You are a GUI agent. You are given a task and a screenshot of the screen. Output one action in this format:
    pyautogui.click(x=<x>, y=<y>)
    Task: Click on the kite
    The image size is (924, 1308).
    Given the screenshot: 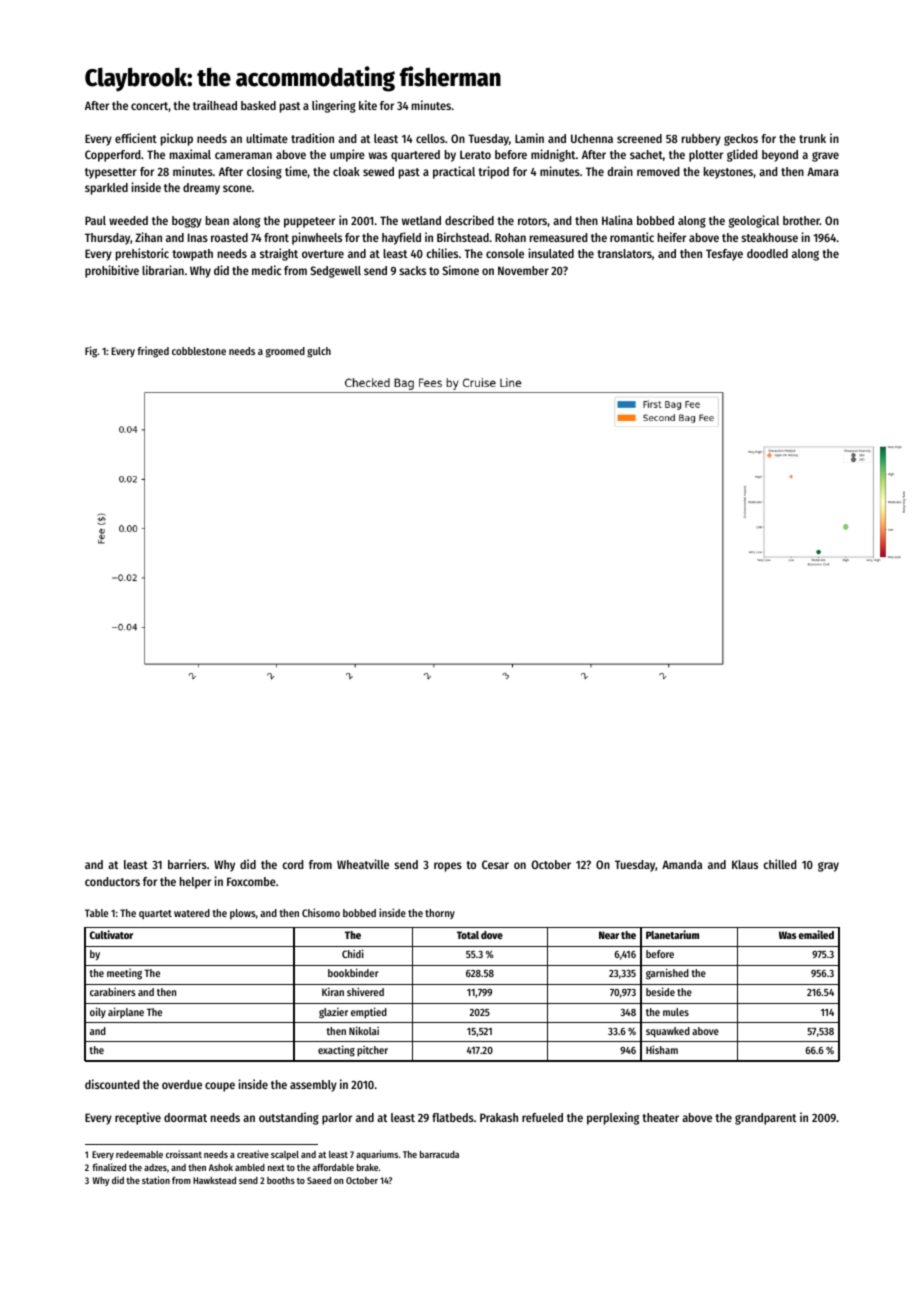 What is the action you would take?
    pyautogui.click(x=368, y=105)
